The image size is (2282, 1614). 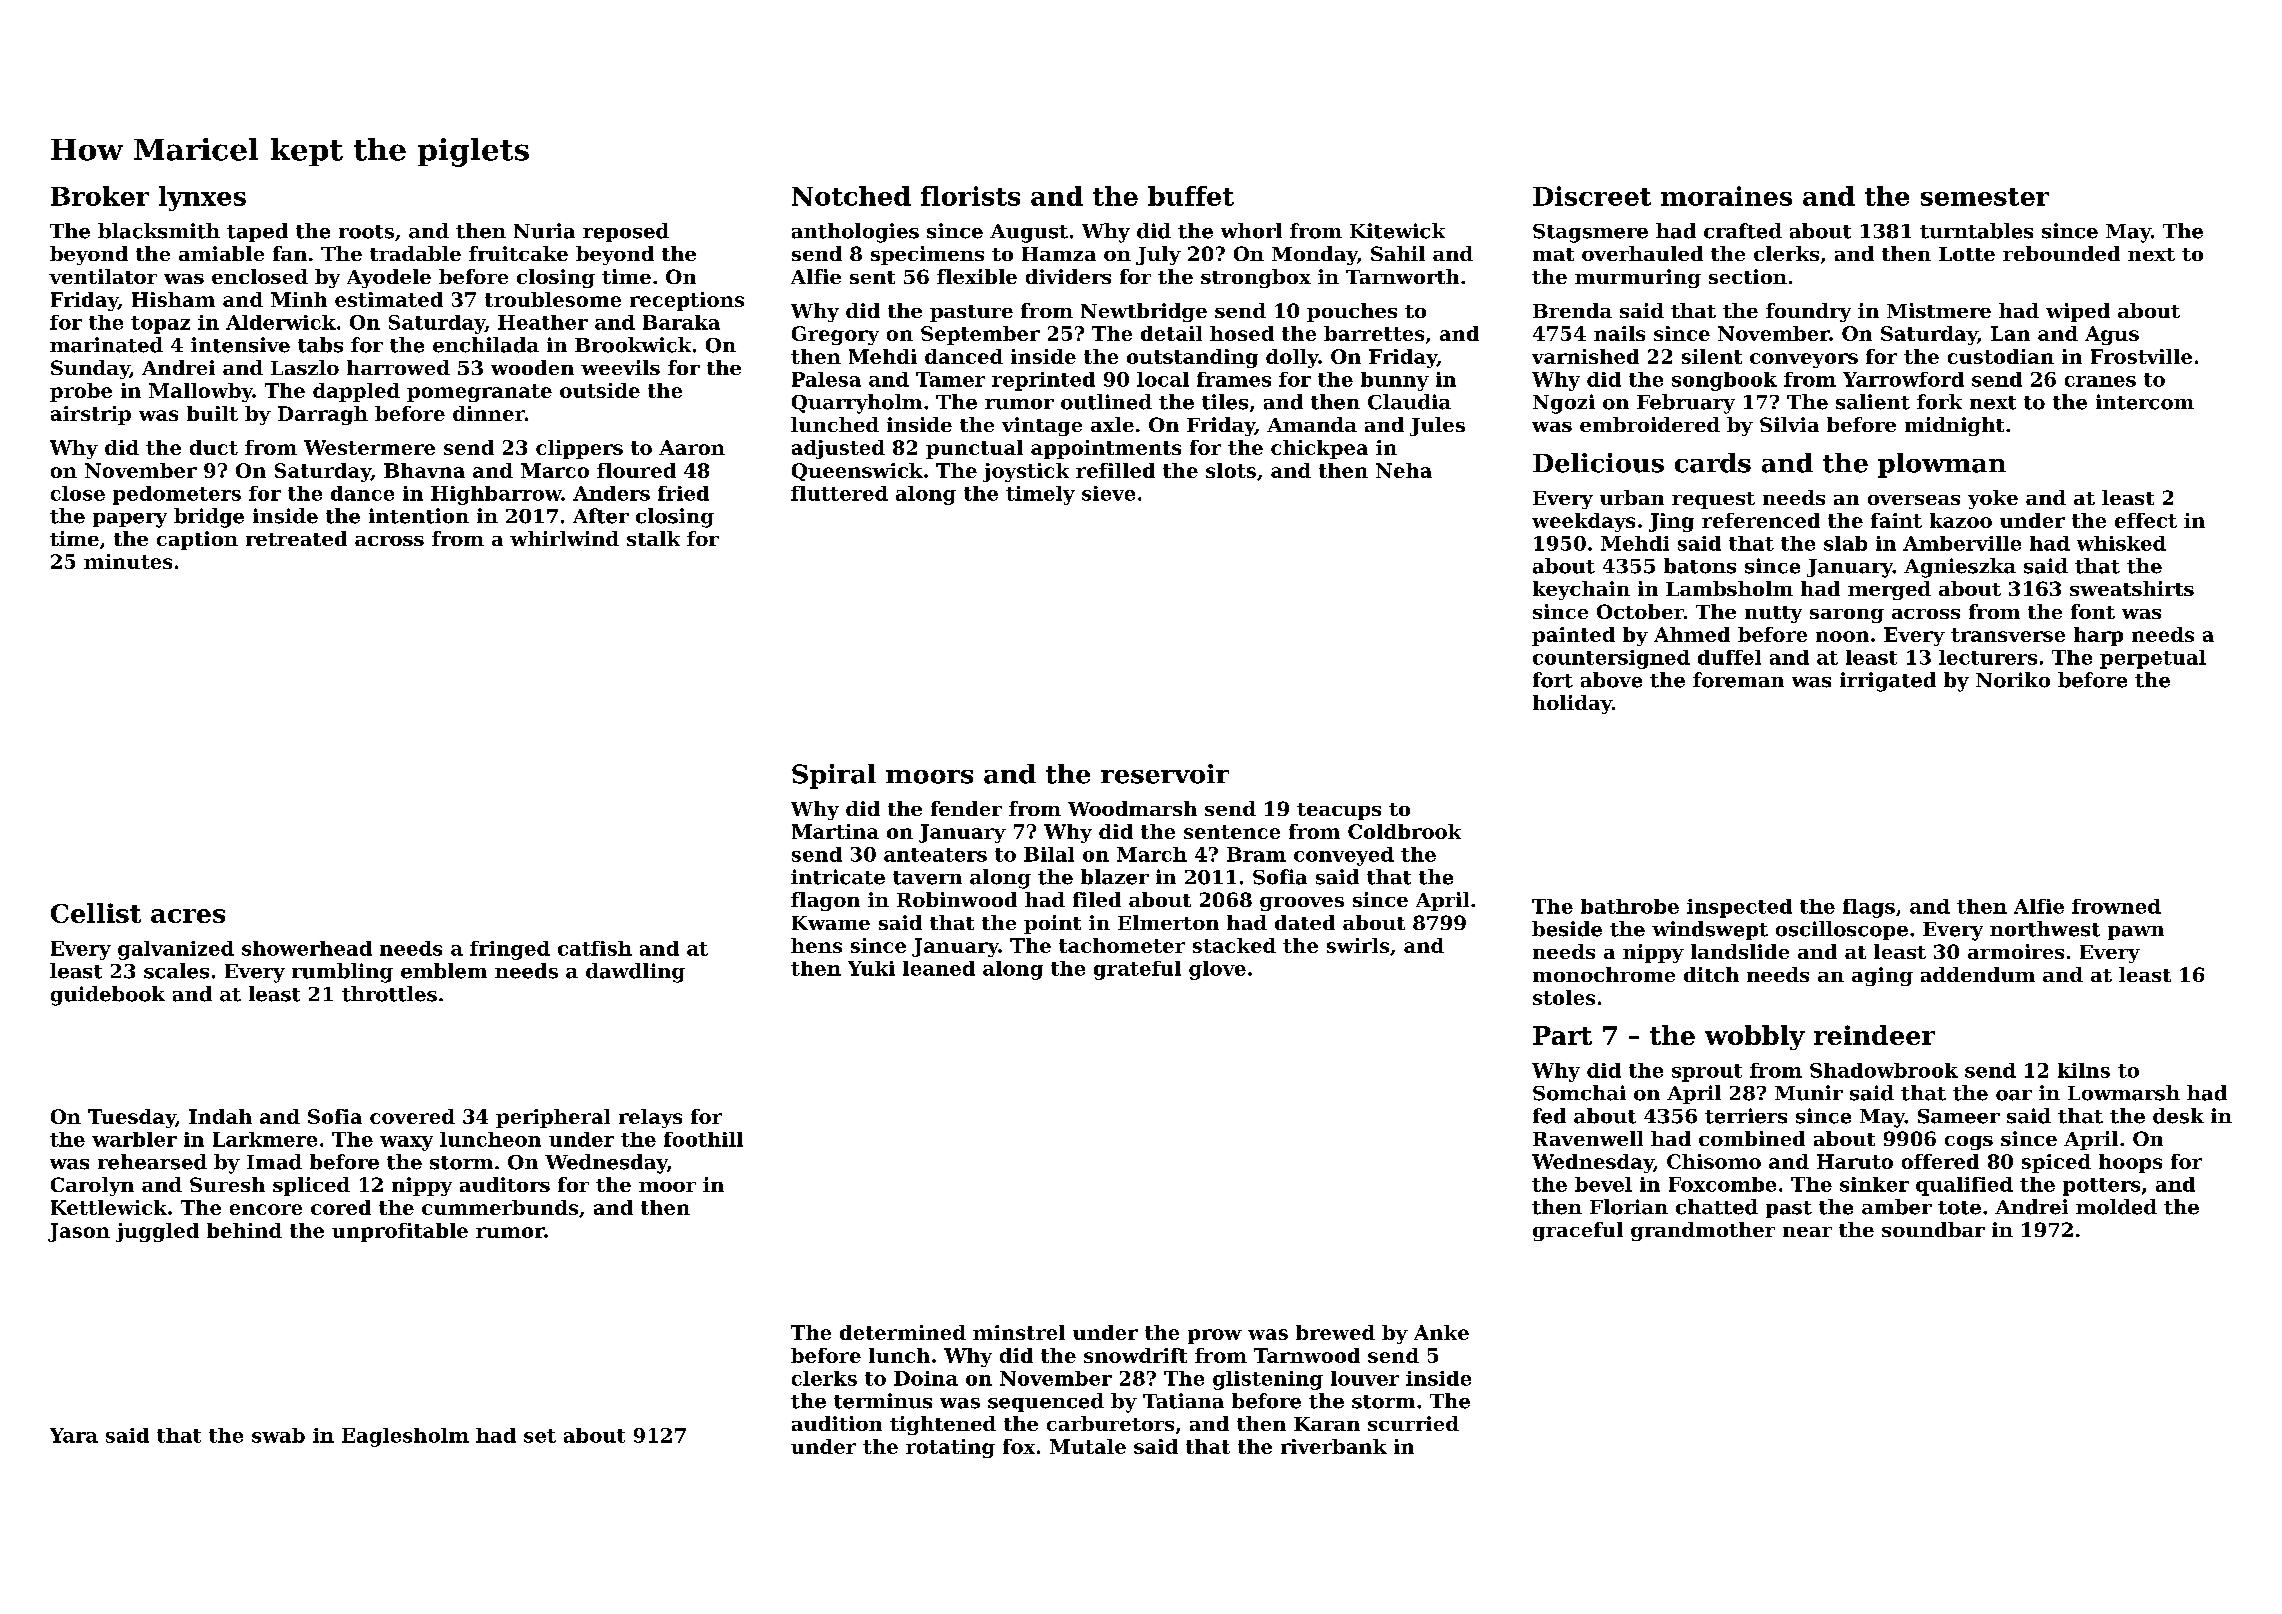 I want to click on scurried, so click(x=1413, y=1423).
